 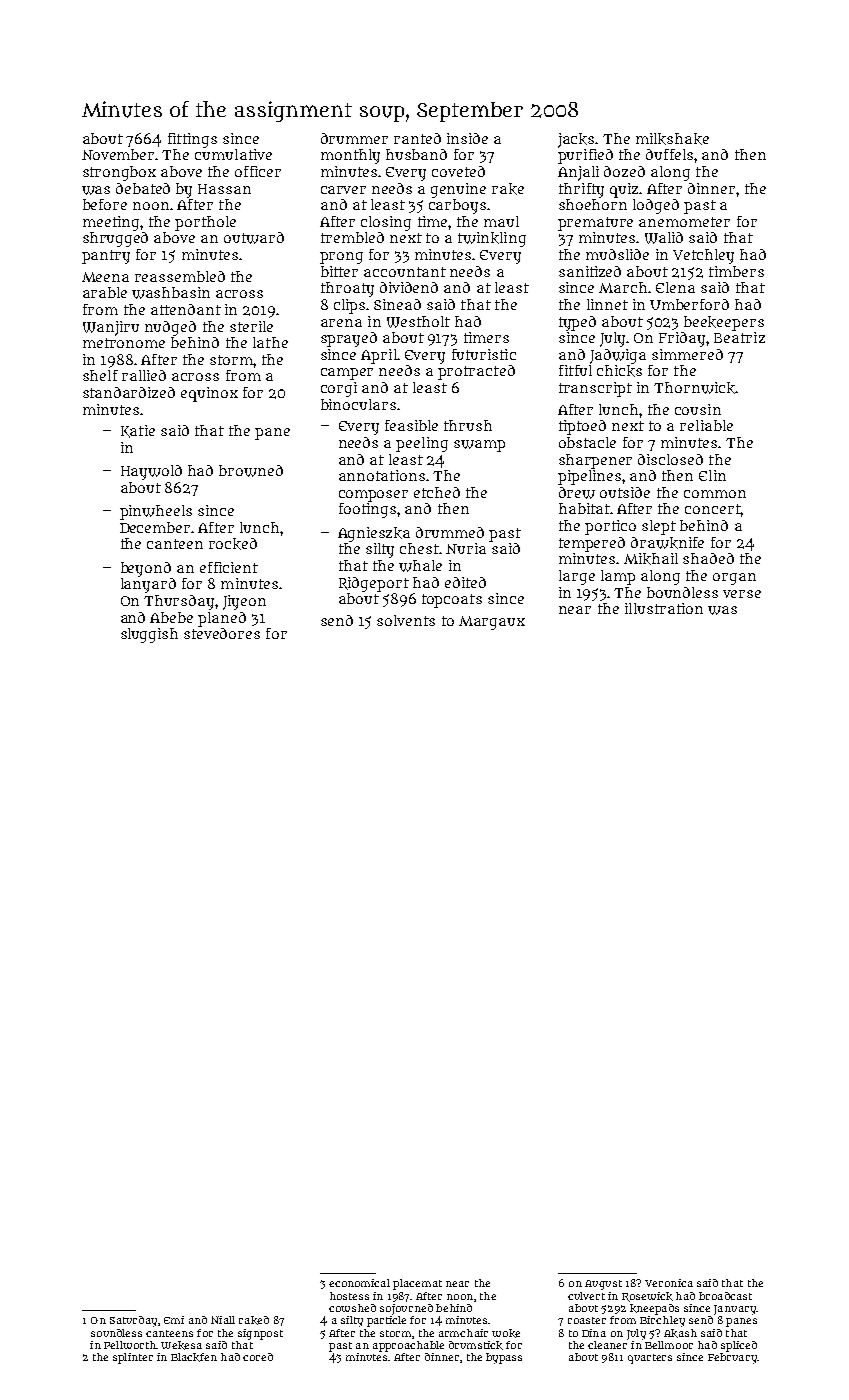 I want to click on splinter, so click(x=133, y=1358).
